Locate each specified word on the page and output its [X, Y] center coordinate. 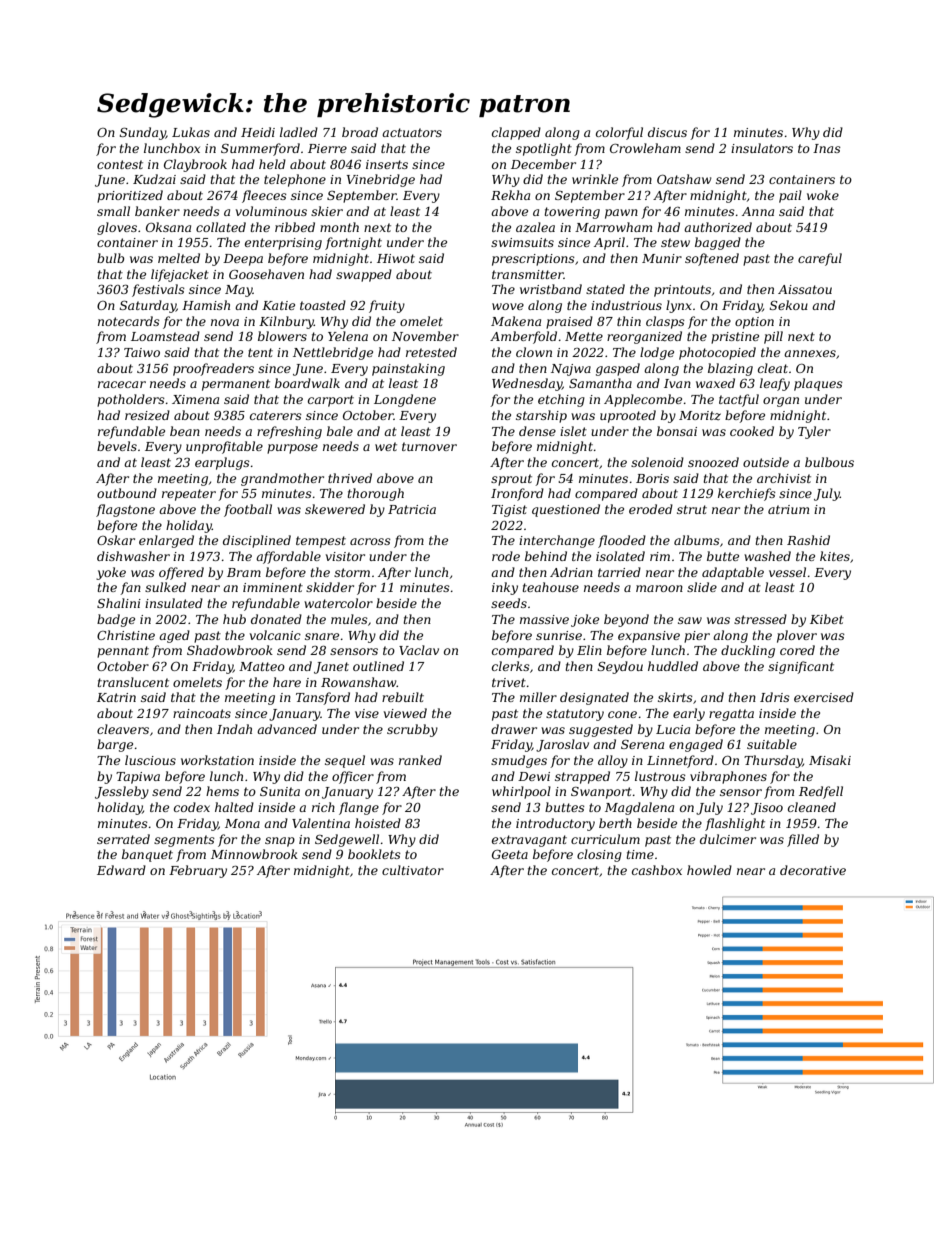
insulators [762, 148]
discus [667, 132]
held [272, 164]
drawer [514, 729]
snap [280, 842]
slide [702, 587]
